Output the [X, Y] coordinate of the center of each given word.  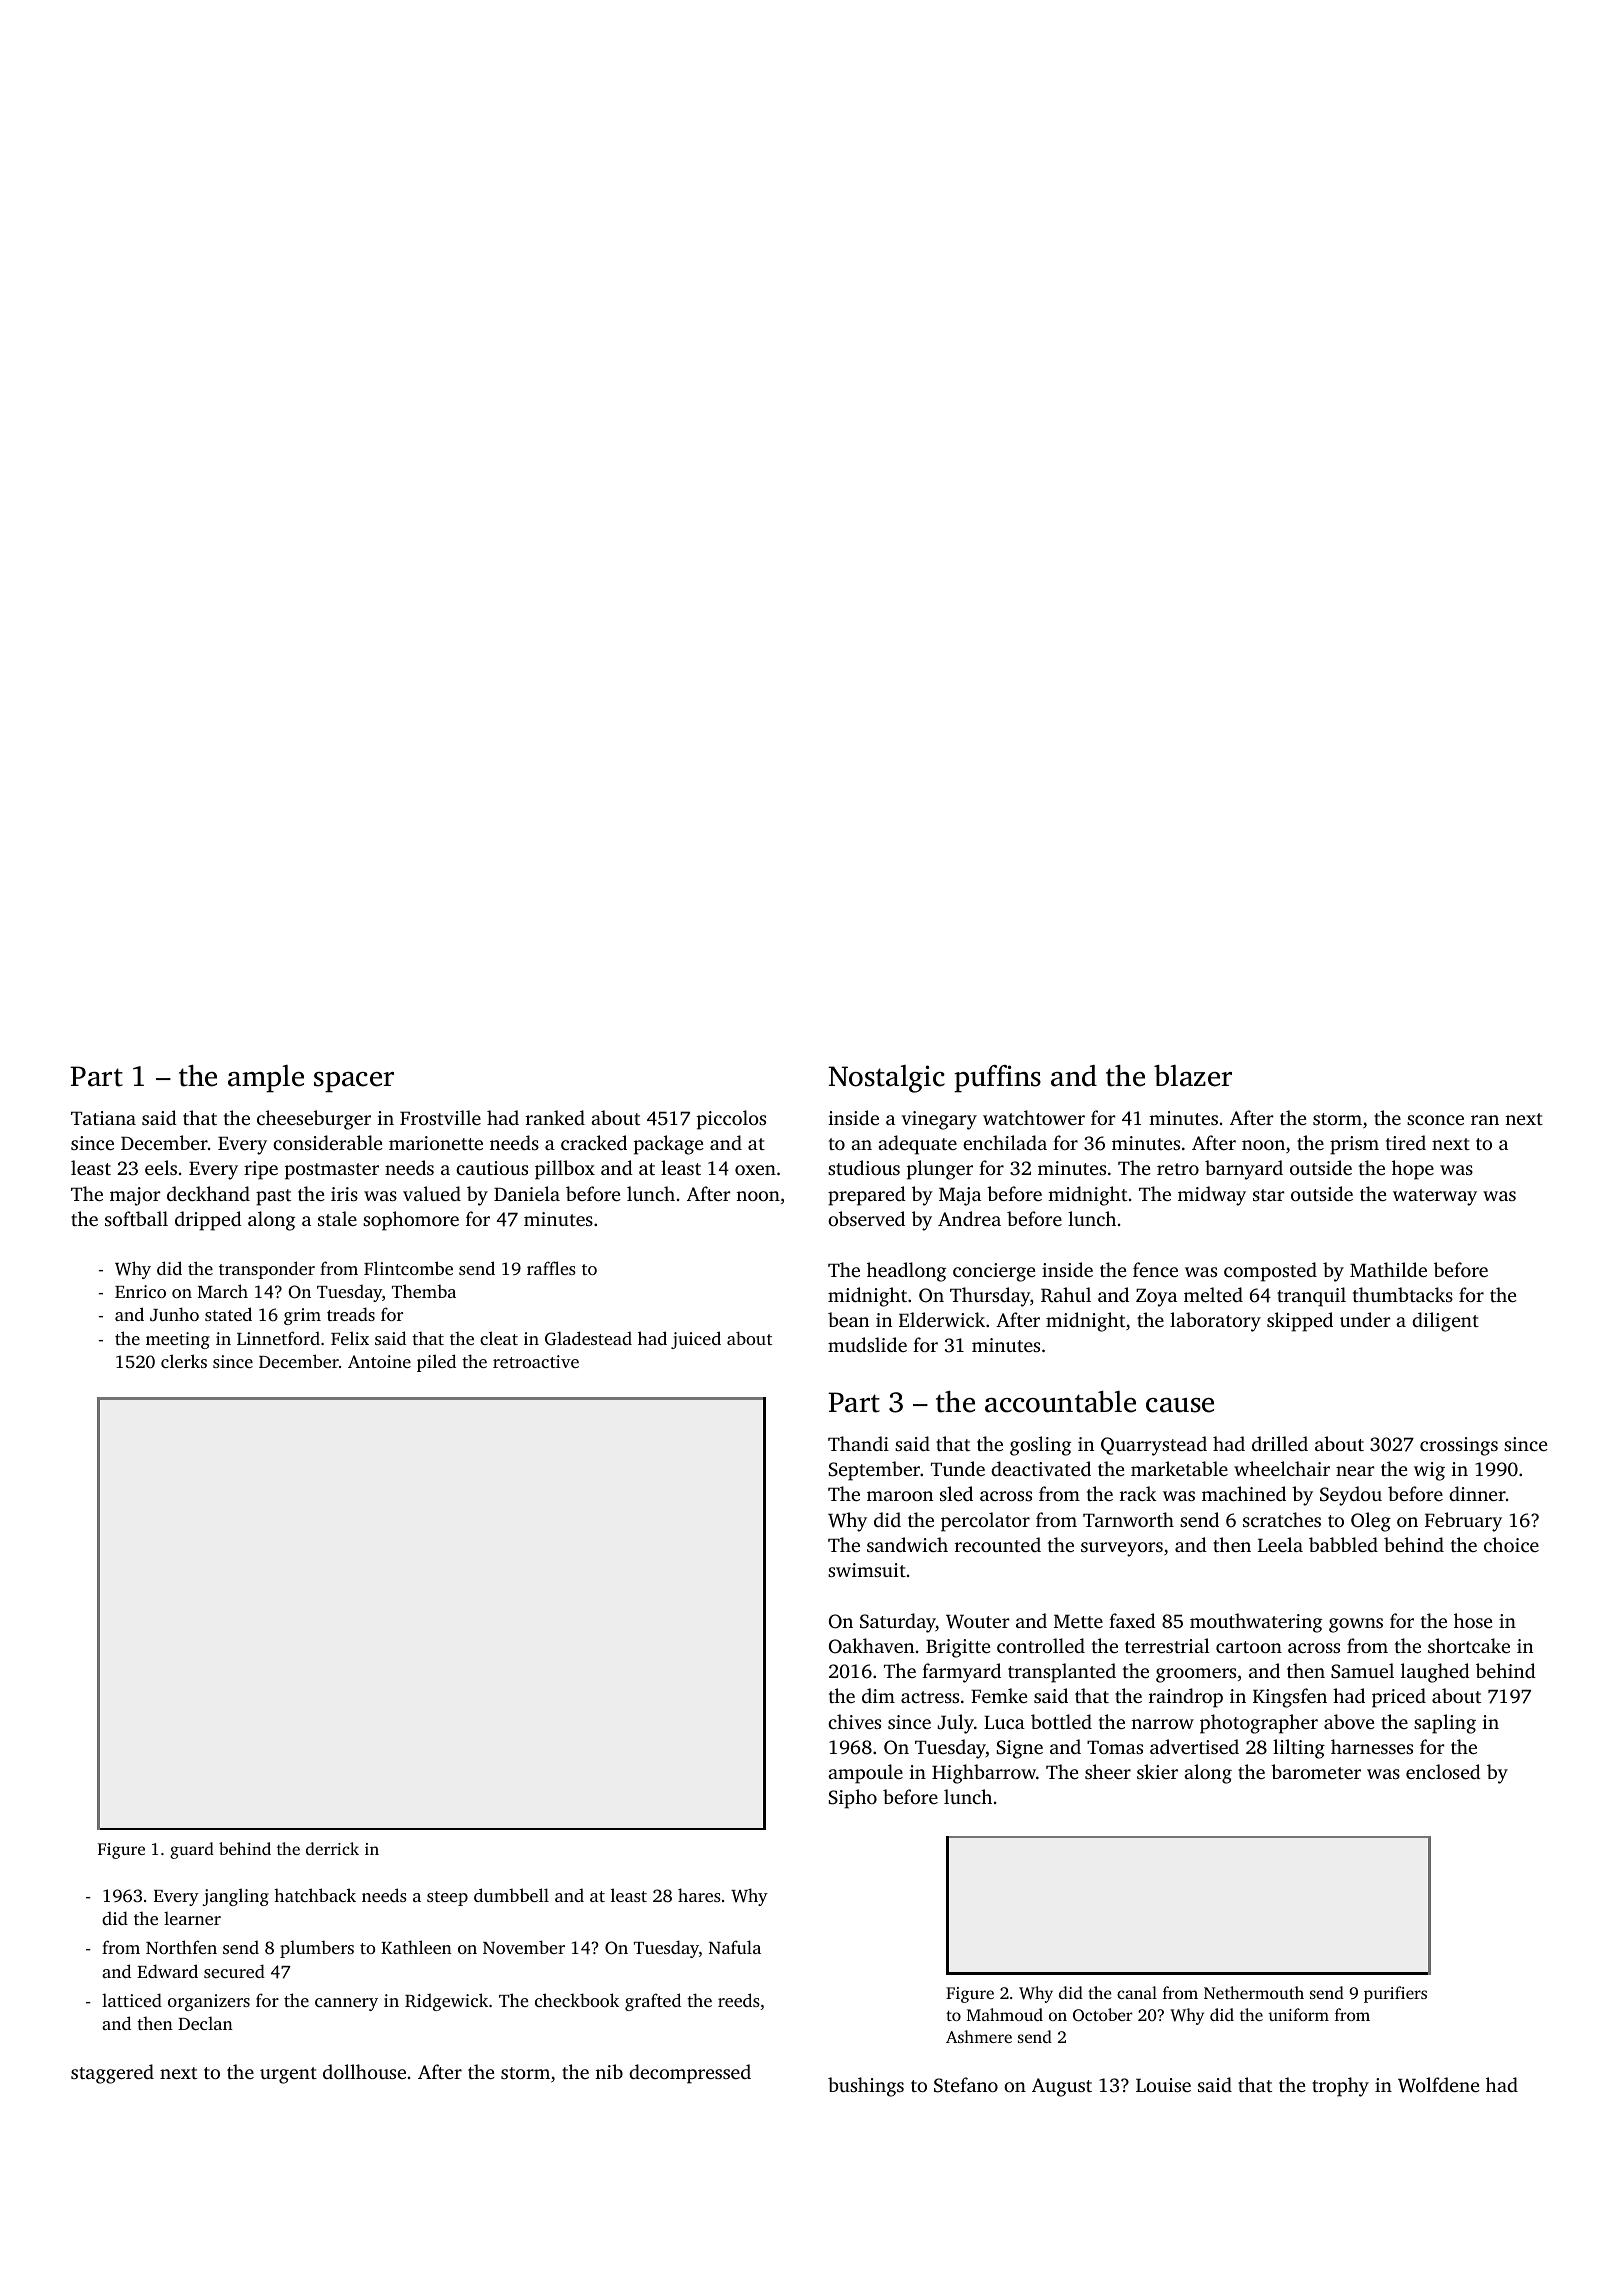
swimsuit [867, 1570]
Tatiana [103, 1118]
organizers [209, 2002]
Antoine [379, 1361]
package [669, 1145]
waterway [1435, 1197]
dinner [1477, 1493]
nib [609, 2071]
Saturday [898, 1623]
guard [192, 1850]
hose [1473, 1620]
